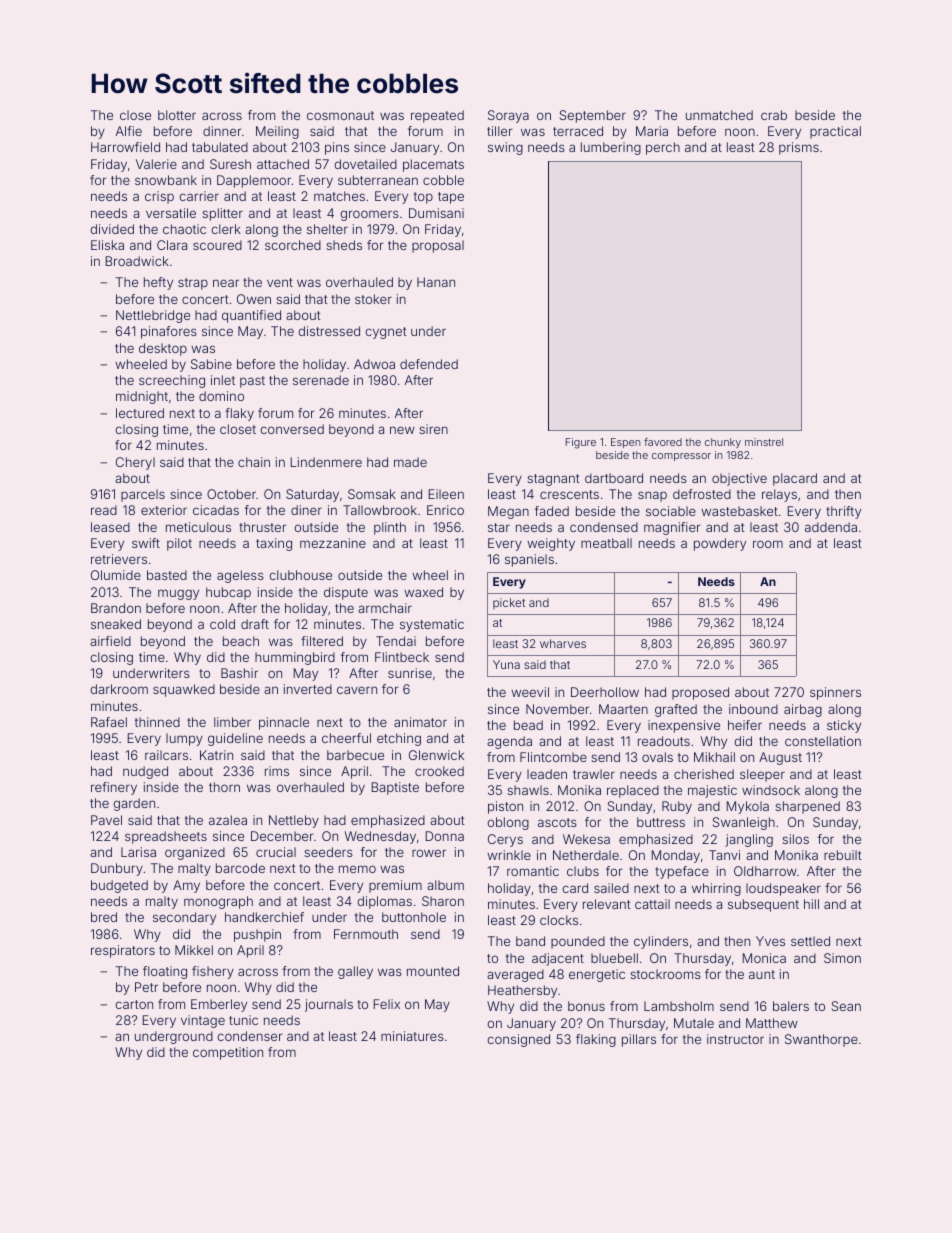  Describe the element at coordinates (184, 229) in the page. I see `chaotic` at that location.
